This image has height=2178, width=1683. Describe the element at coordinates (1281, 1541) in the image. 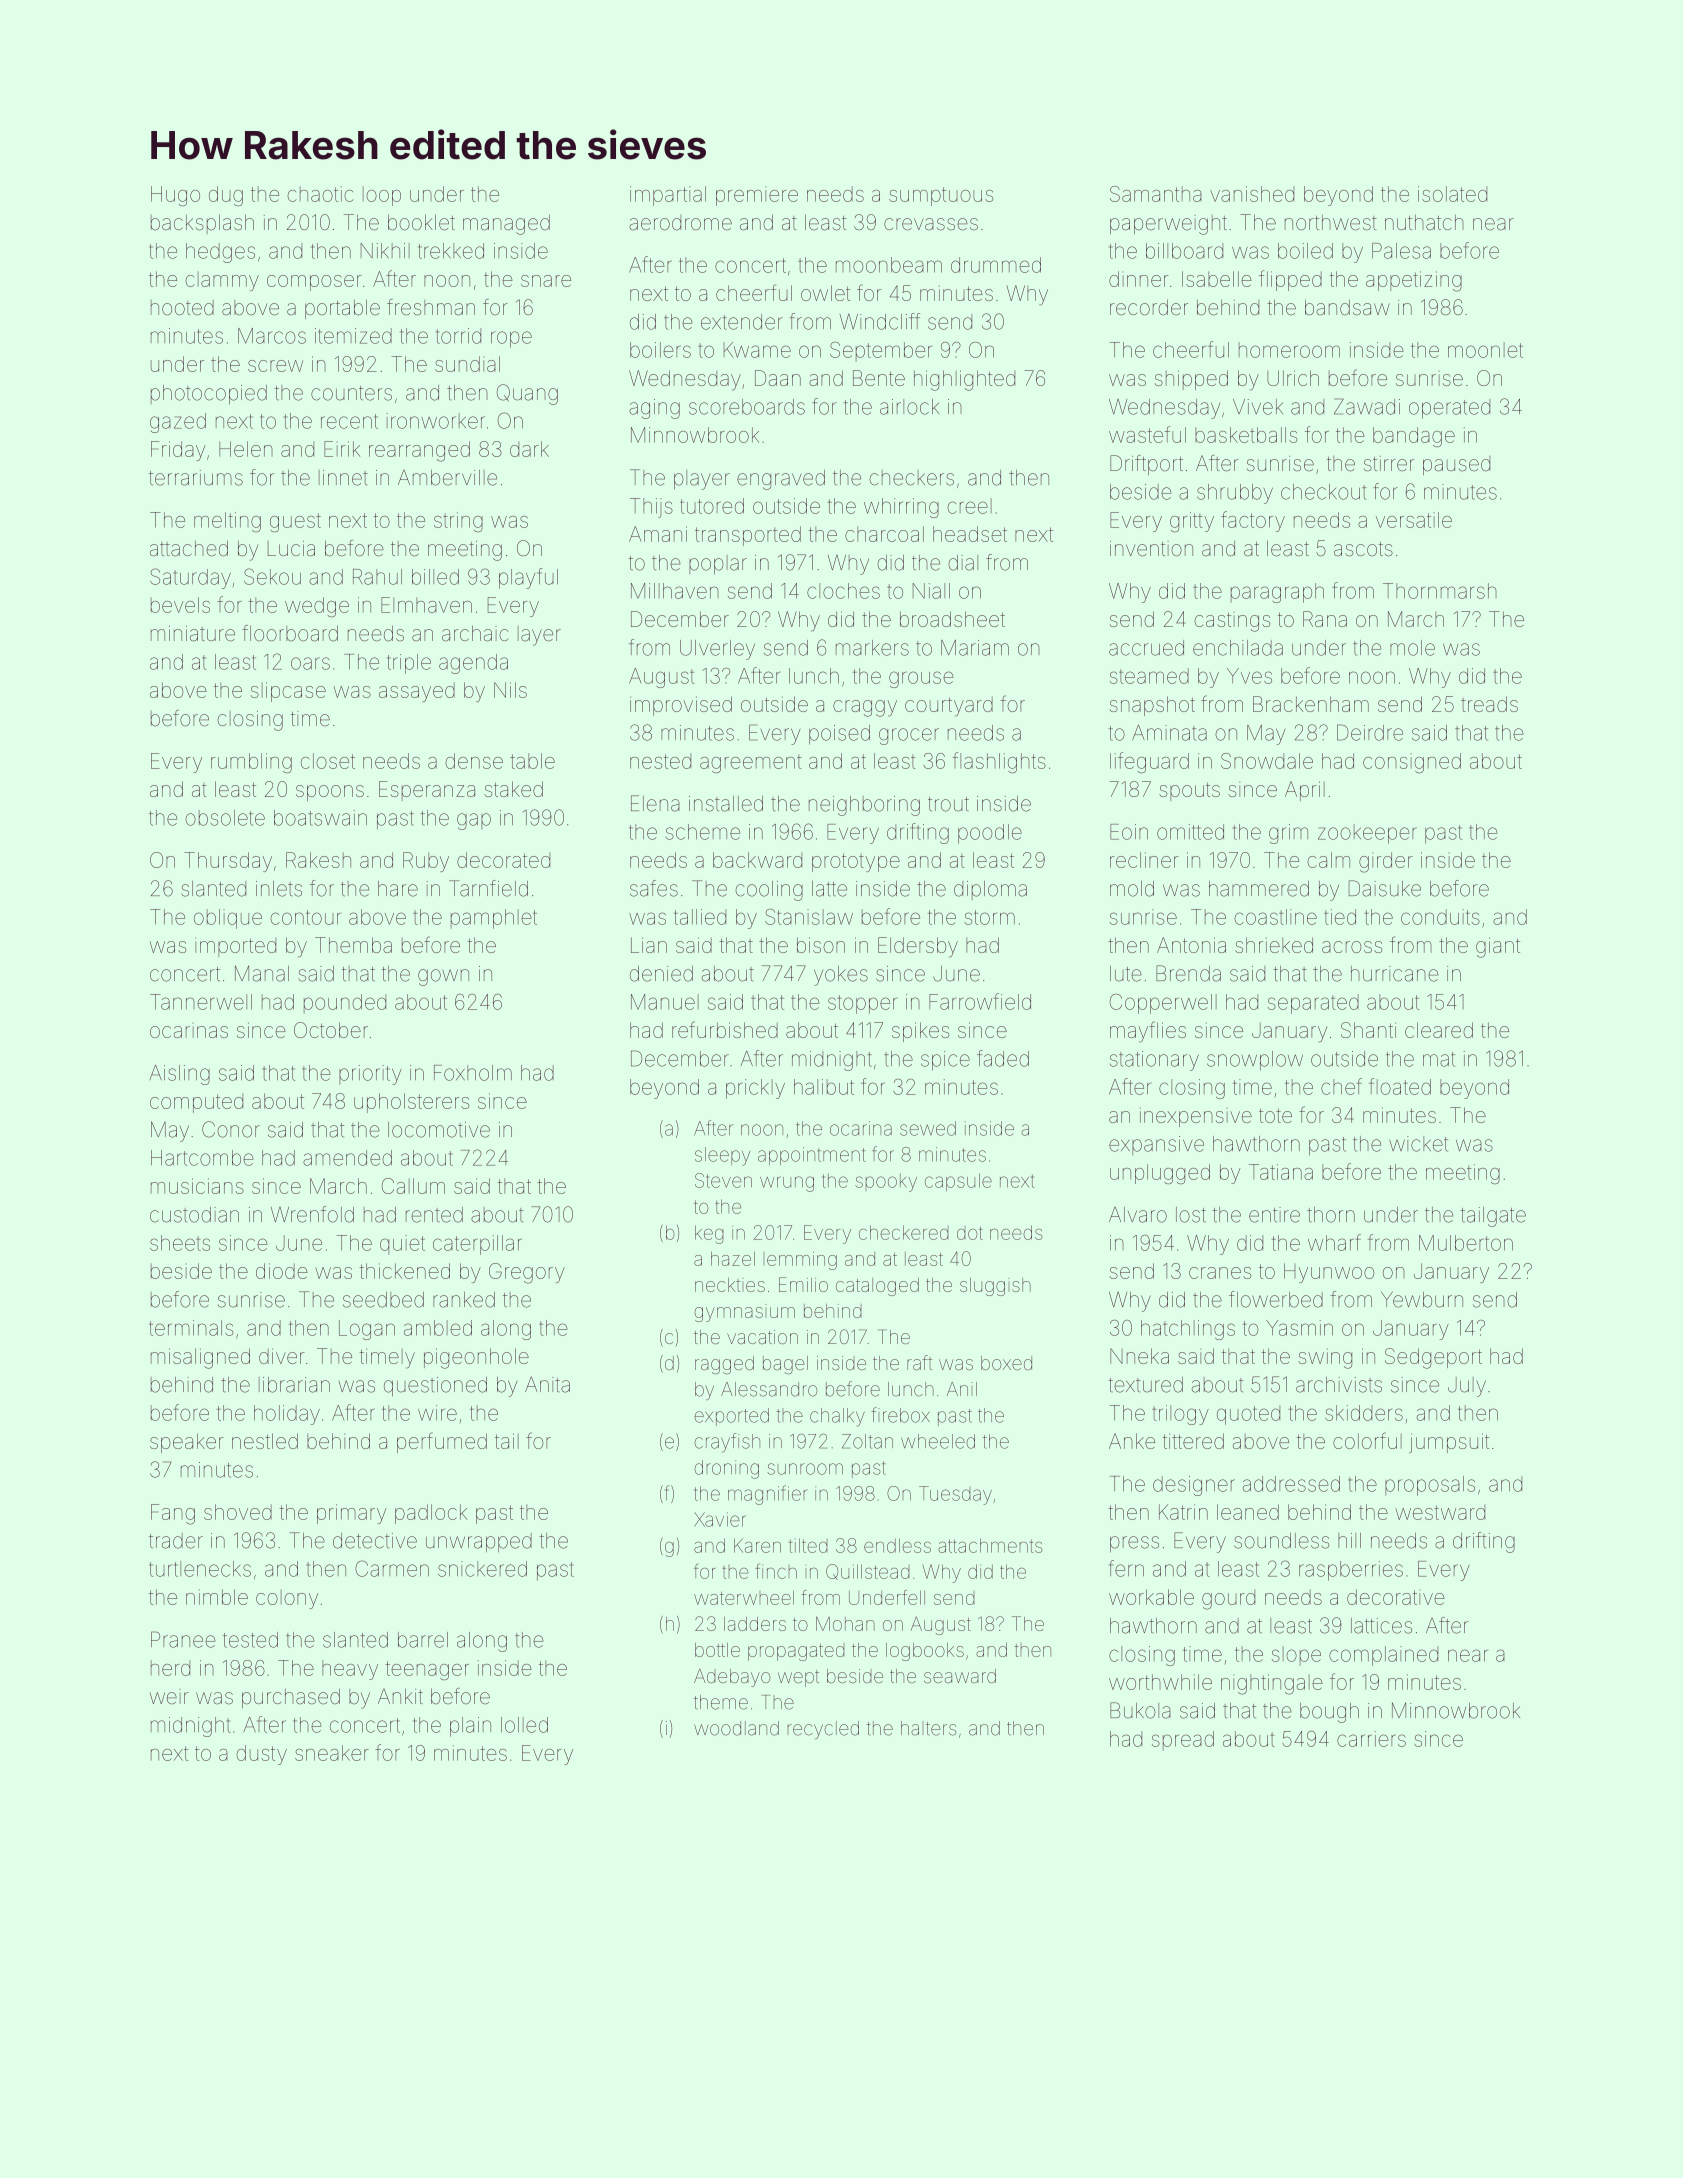

I see `soundless` at that location.
